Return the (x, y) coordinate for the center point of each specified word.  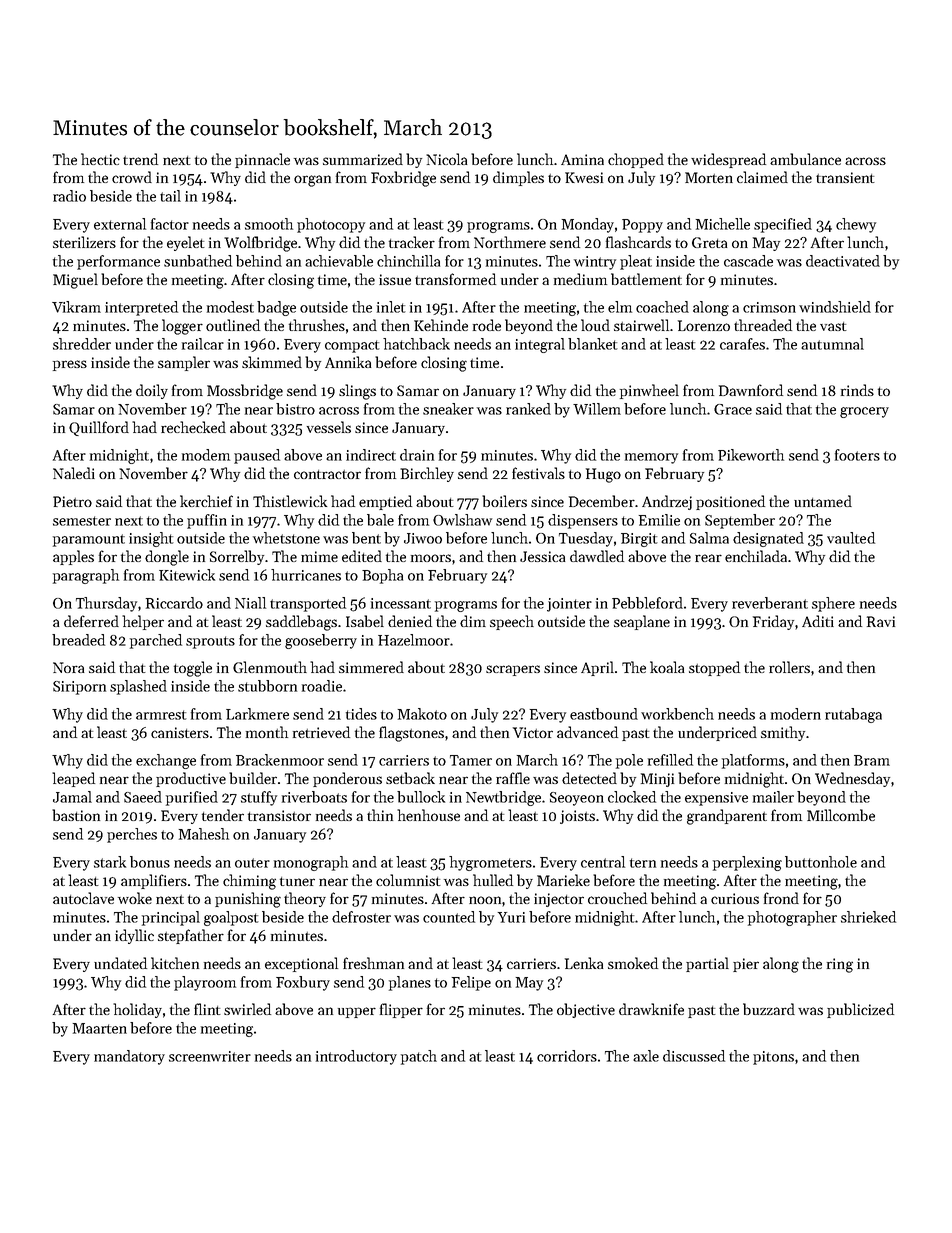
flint (207, 1009)
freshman (373, 963)
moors (431, 558)
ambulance (805, 159)
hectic (100, 159)
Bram (872, 760)
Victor (533, 732)
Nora (68, 667)
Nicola (446, 159)
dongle (167, 558)
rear (708, 558)
